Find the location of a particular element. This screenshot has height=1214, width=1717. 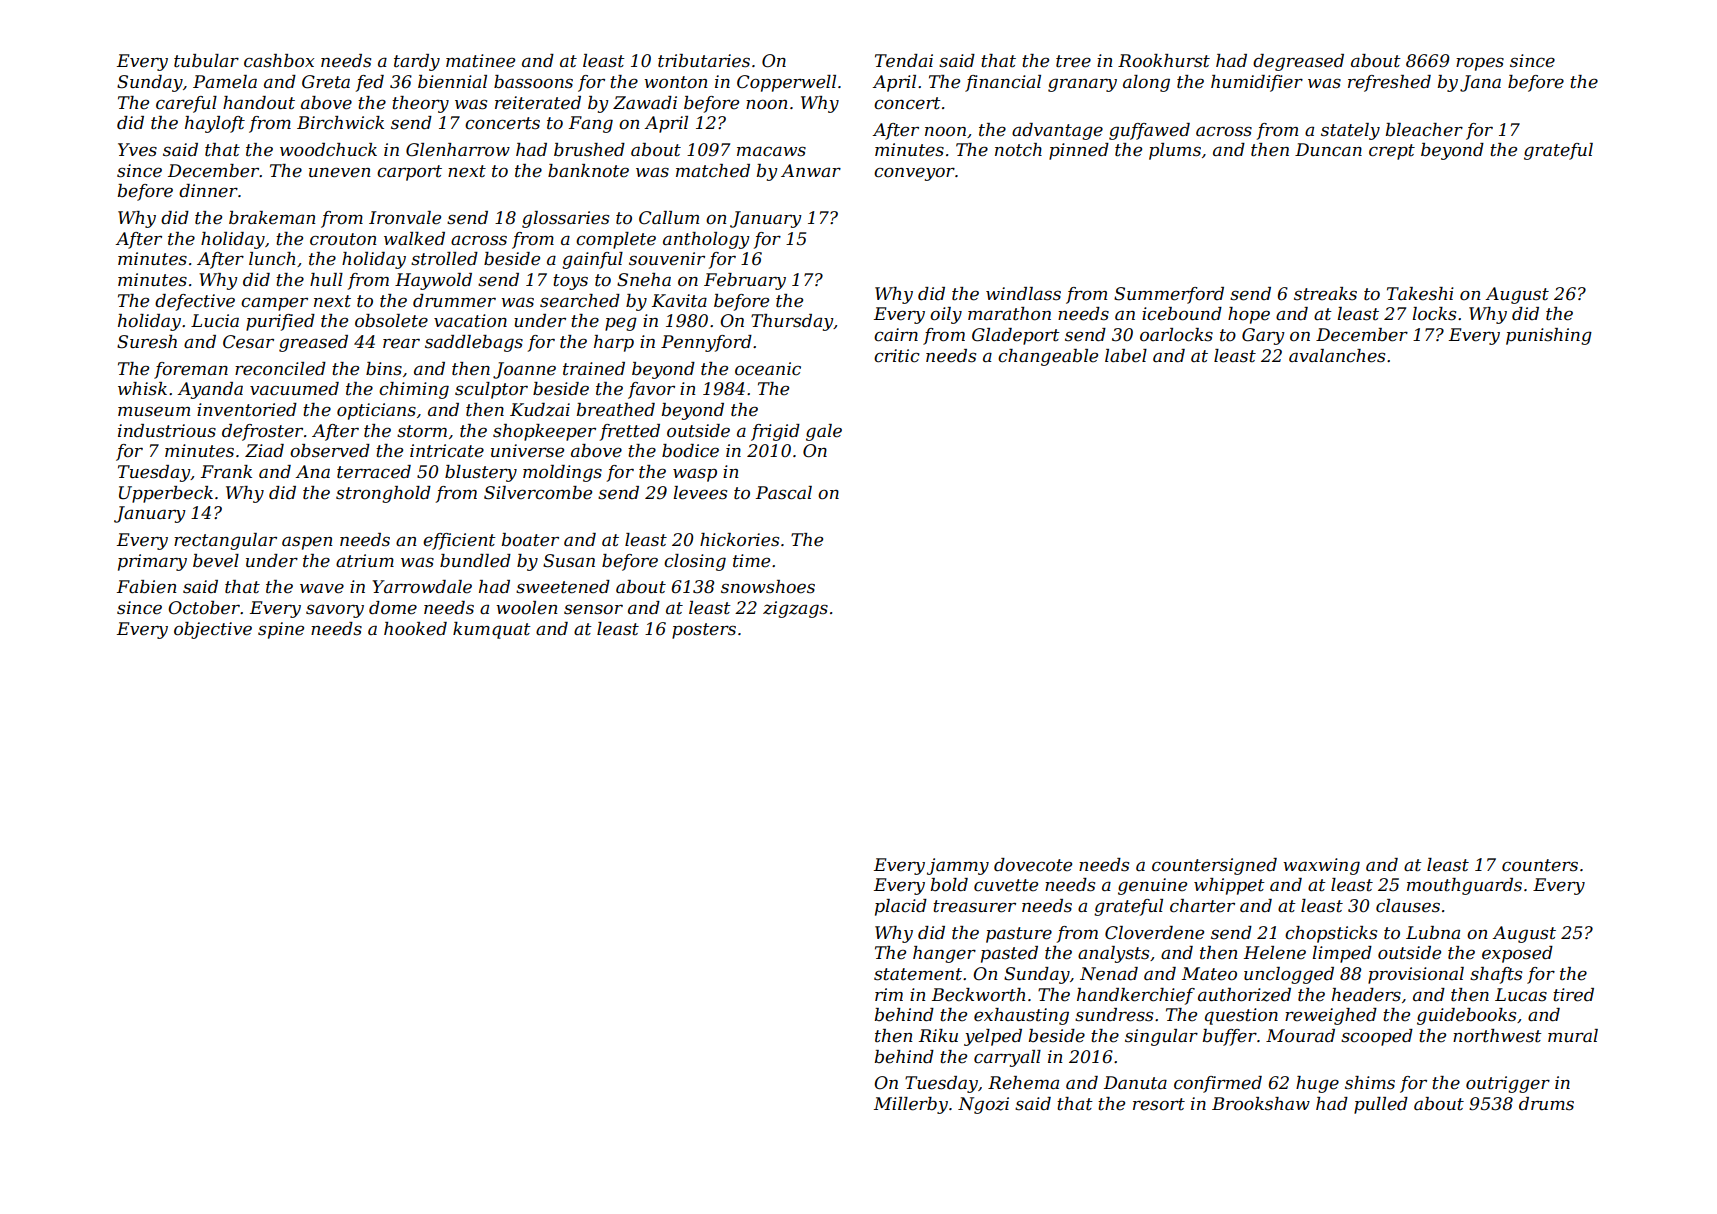

ropes is located at coordinates (1480, 64).
